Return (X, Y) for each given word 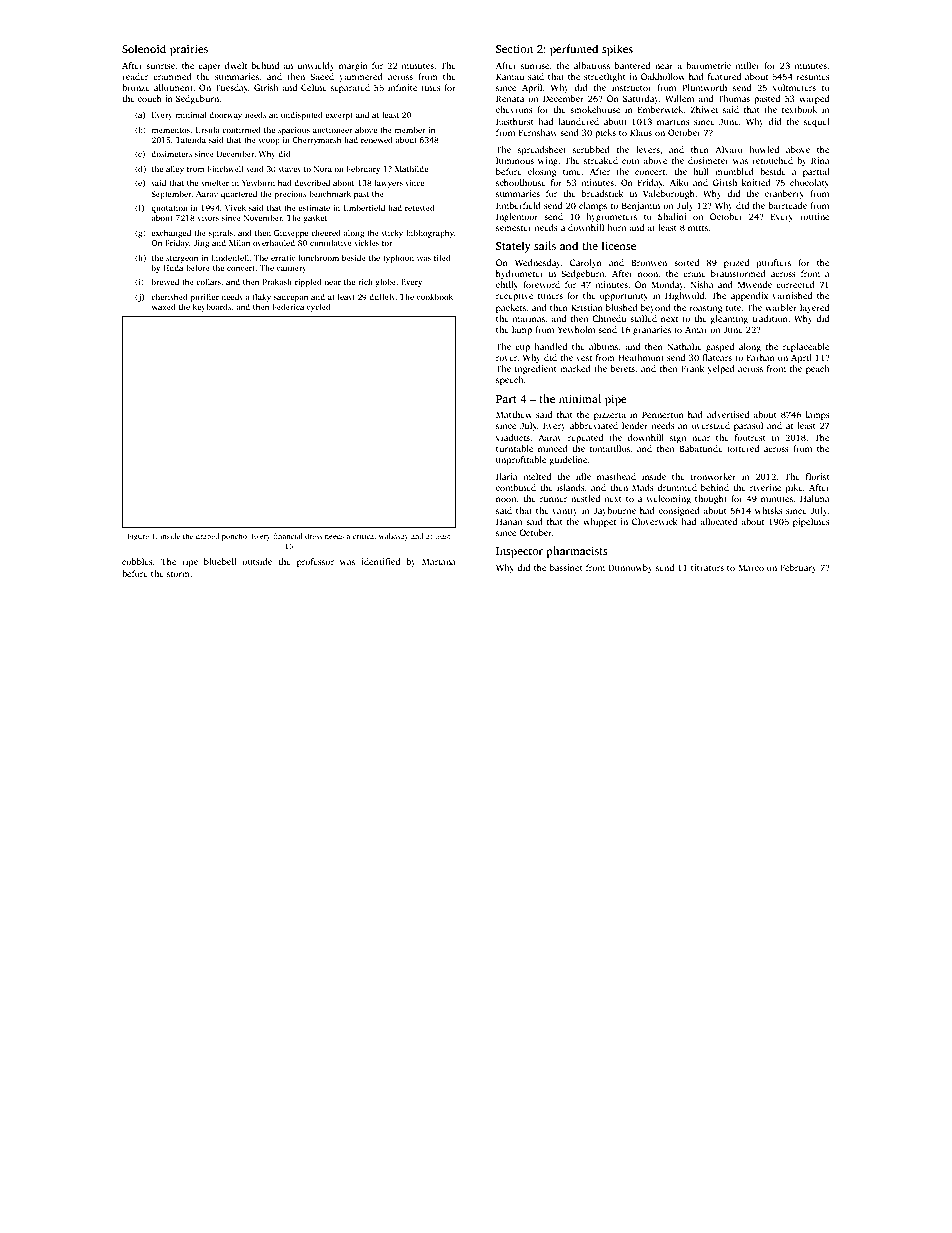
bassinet (566, 567)
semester (514, 228)
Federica (288, 306)
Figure (138, 537)
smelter (215, 183)
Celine (314, 87)
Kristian (587, 307)
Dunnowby (631, 568)
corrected (795, 284)
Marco (751, 567)
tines (431, 87)
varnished (792, 295)
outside (257, 561)
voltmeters (794, 87)
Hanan (509, 521)
